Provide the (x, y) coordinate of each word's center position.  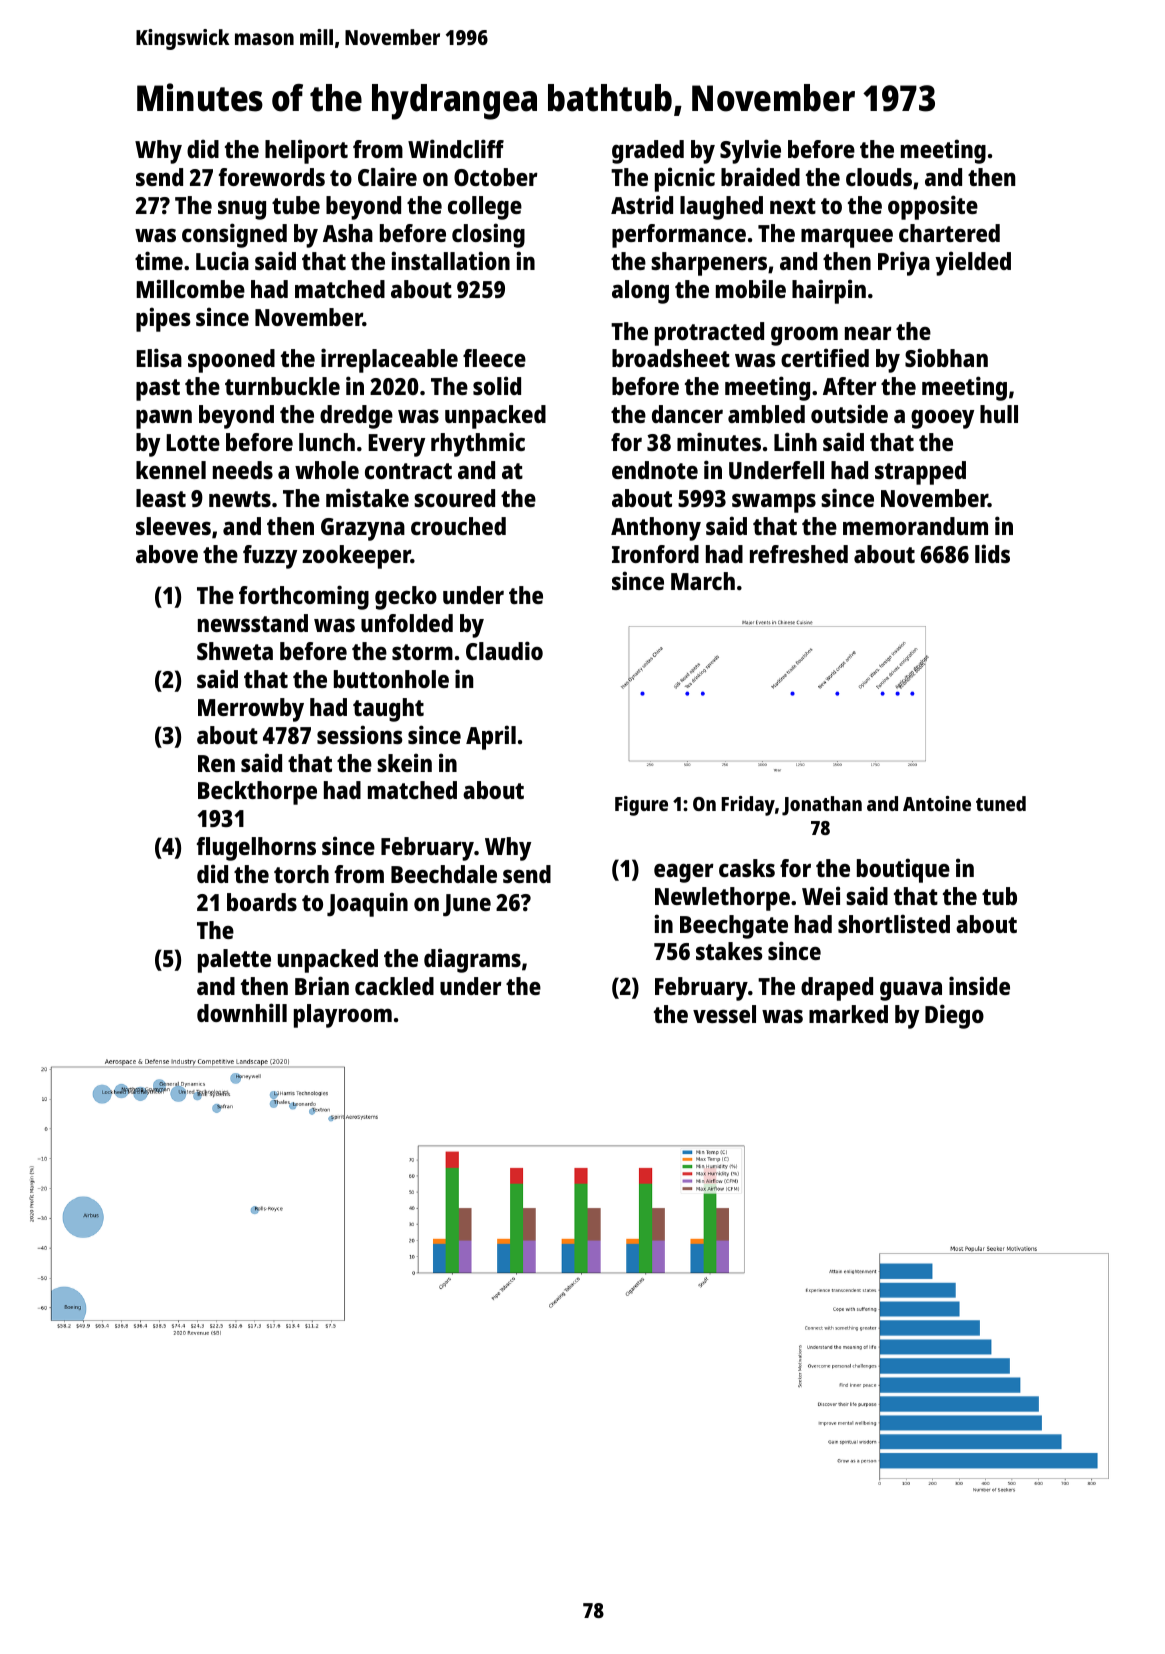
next (793, 206)
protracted (709, 334)
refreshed (799, 554)
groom (804, 336)
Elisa (159, 357)
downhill (242, 1012)
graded (648, 152)
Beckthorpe (257, 793)
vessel (724, 1014)
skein (404, 762)
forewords (272, 177)
